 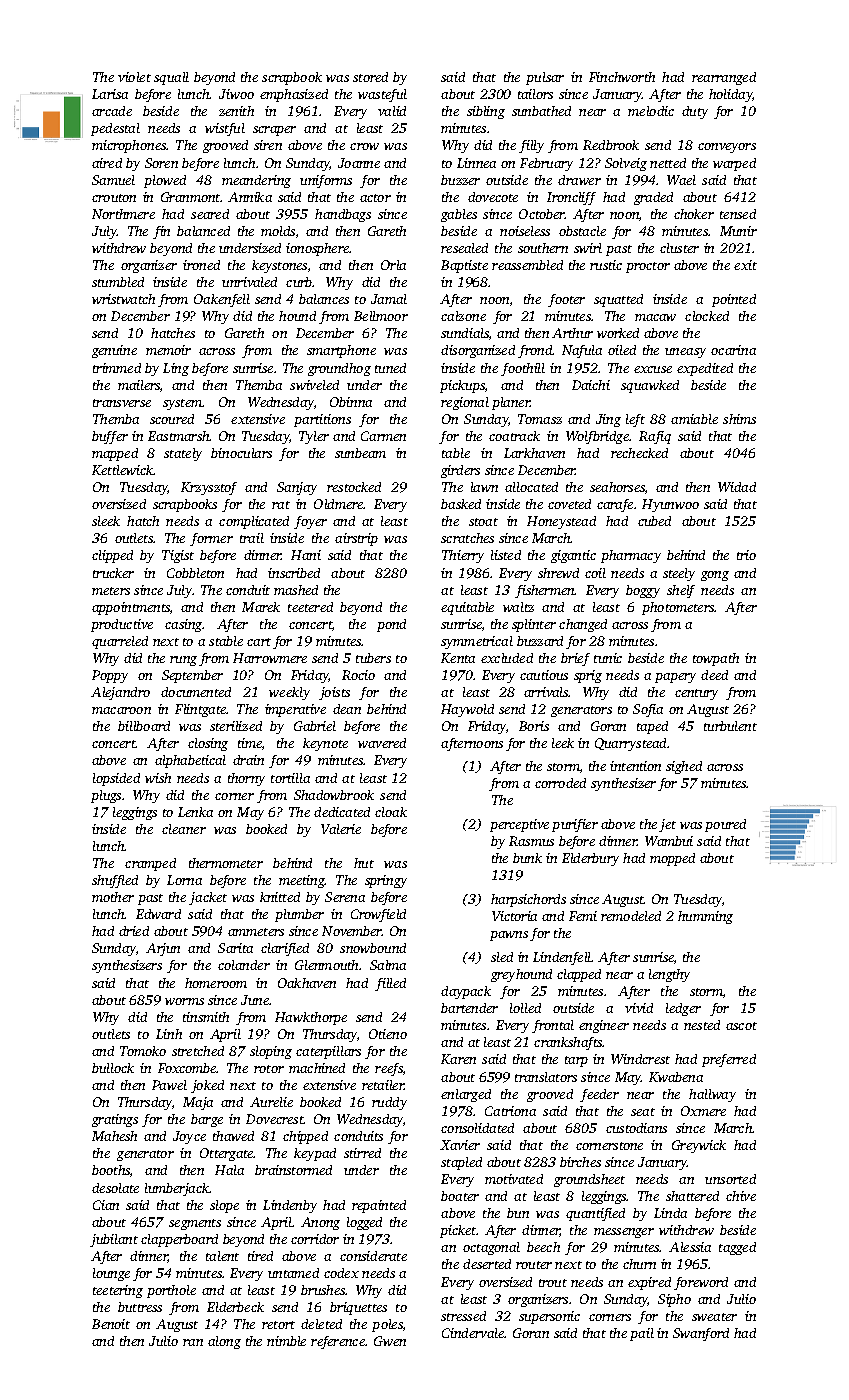 What do you see at coordinates (241, 453) in the screenshot?
I see `binoculars` at bounding box center [241, 453].
